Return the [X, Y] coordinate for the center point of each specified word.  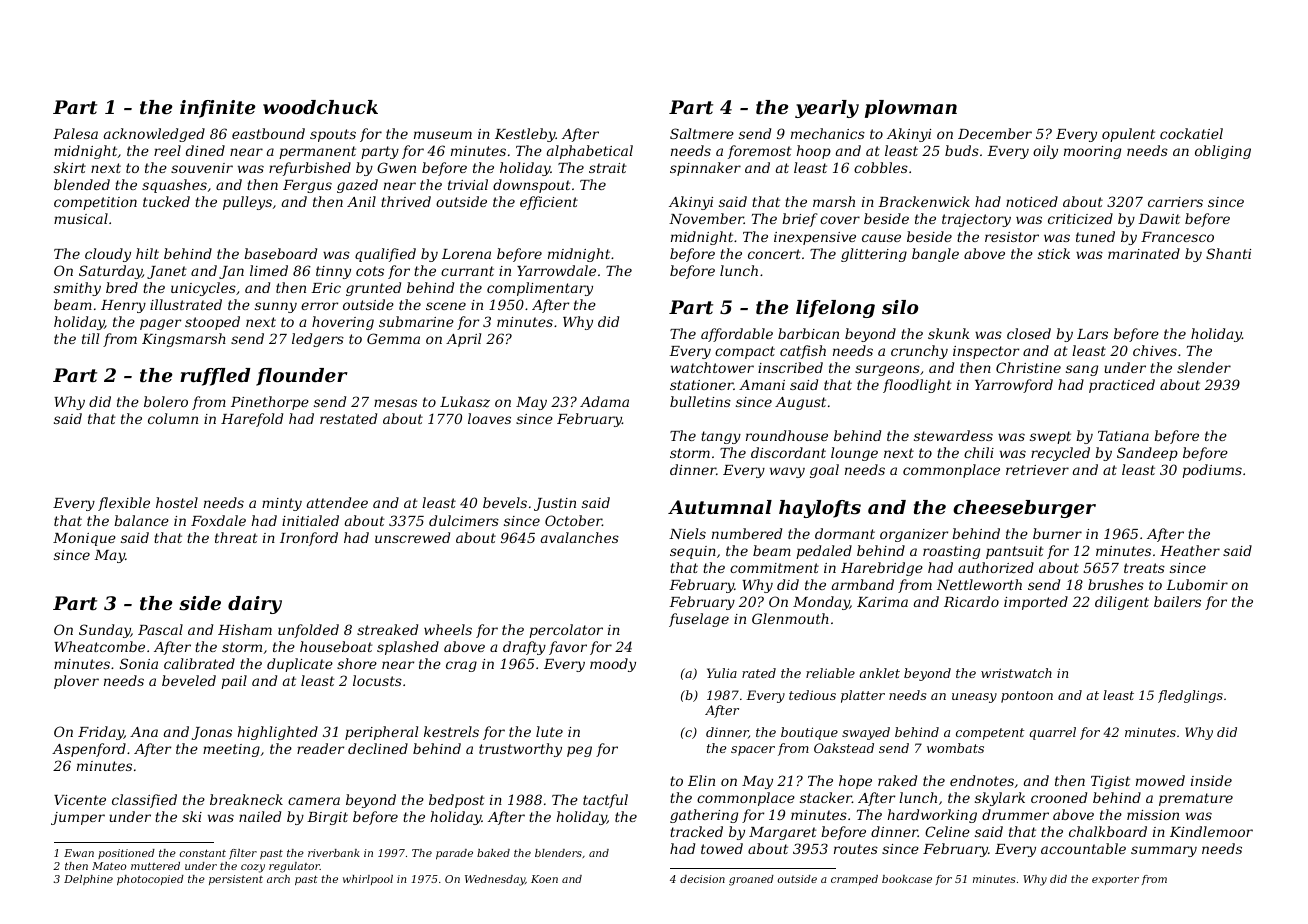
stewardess [953, 435]
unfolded [308, 631]
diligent [1122, 603]
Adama [604, 401]
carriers [1175, 202]
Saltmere [702, 133]
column [173, 418]
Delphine [88, 880]
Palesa [75, 133]
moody [613, 665]
